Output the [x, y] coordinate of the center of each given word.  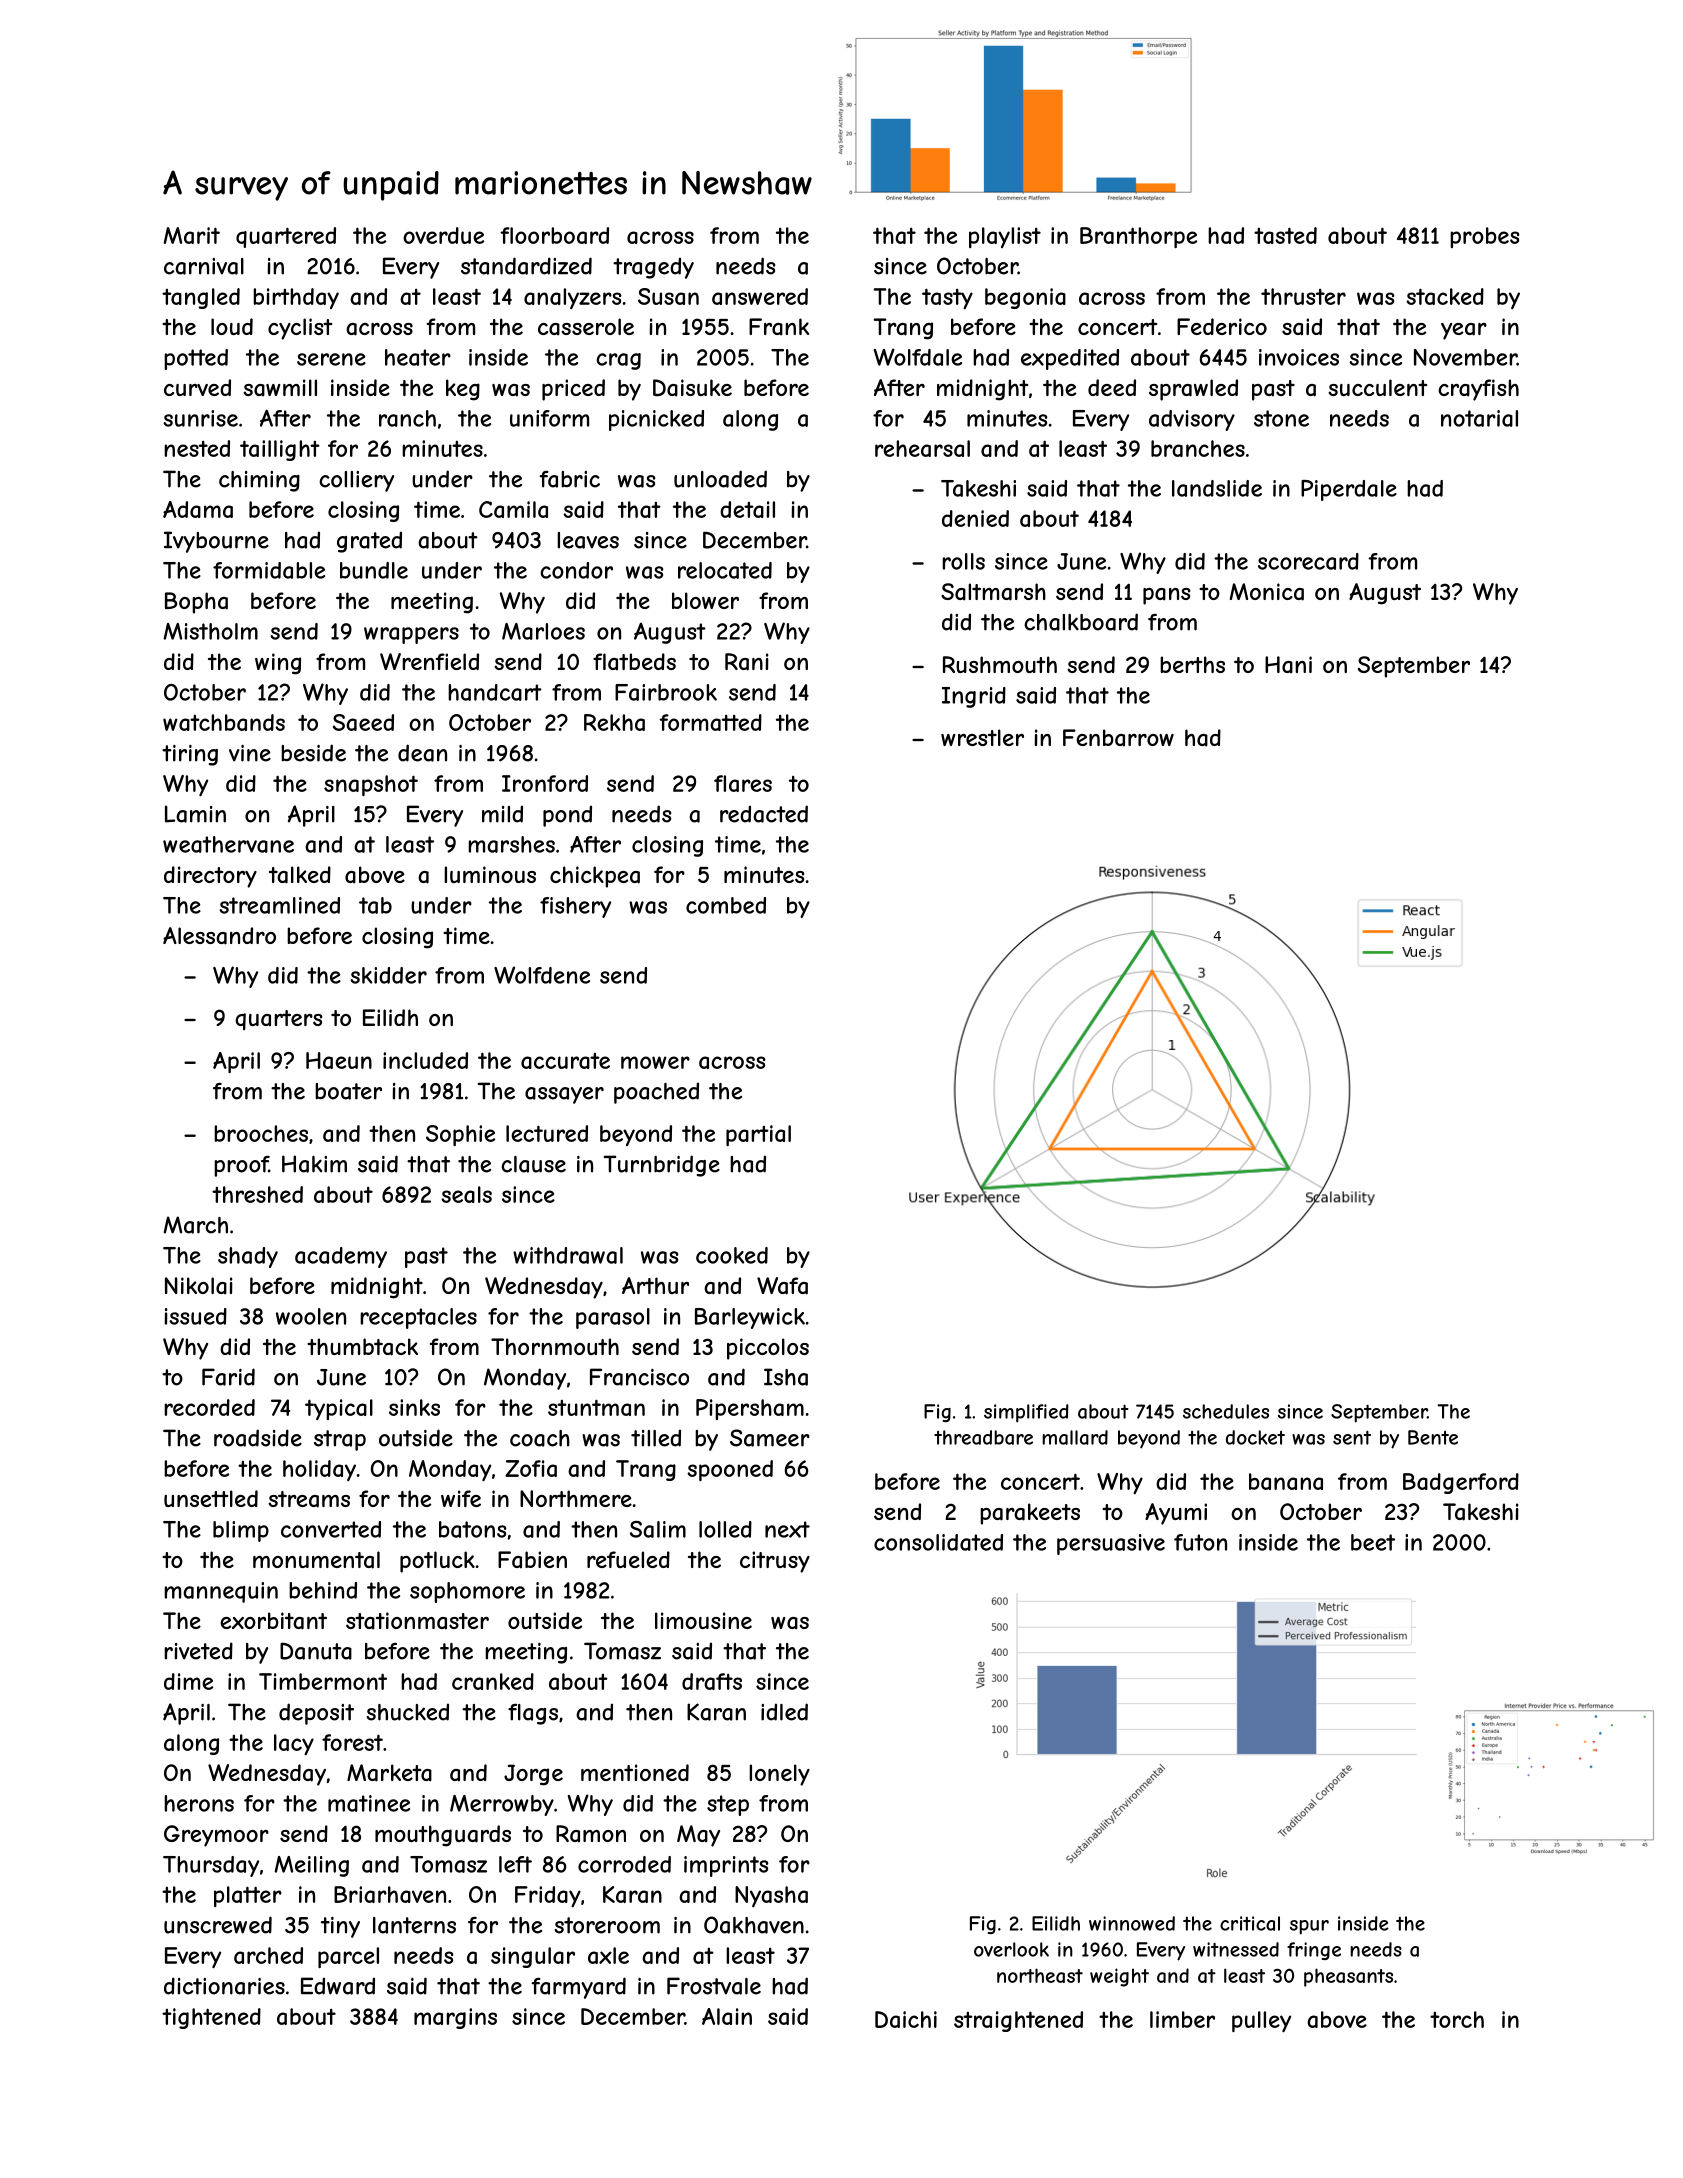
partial [758, 1135]
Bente [1433, 1437]
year [1464, 331]
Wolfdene [542, 975]
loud [232, 326]
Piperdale [1349, 490]
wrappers [411, 635]
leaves [588, 540]
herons [199, 1803]
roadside [258, 1438]
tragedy [653, 268]
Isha [786, 1377]
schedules [1226, 1411]
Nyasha [771, 1896]
